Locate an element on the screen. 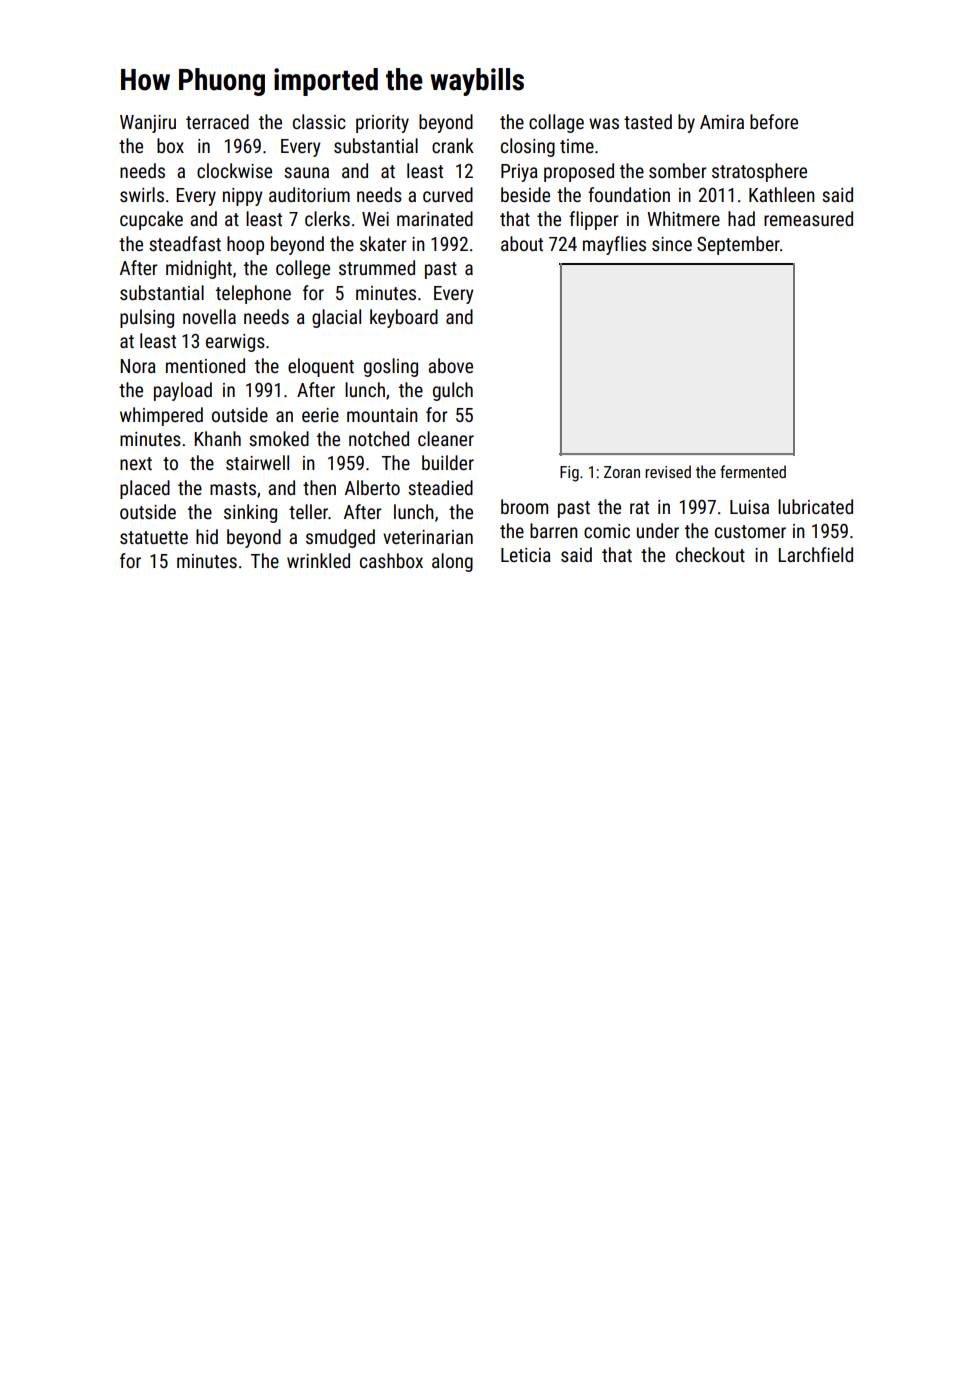  whimpered is located at coordinates (161, 416).
